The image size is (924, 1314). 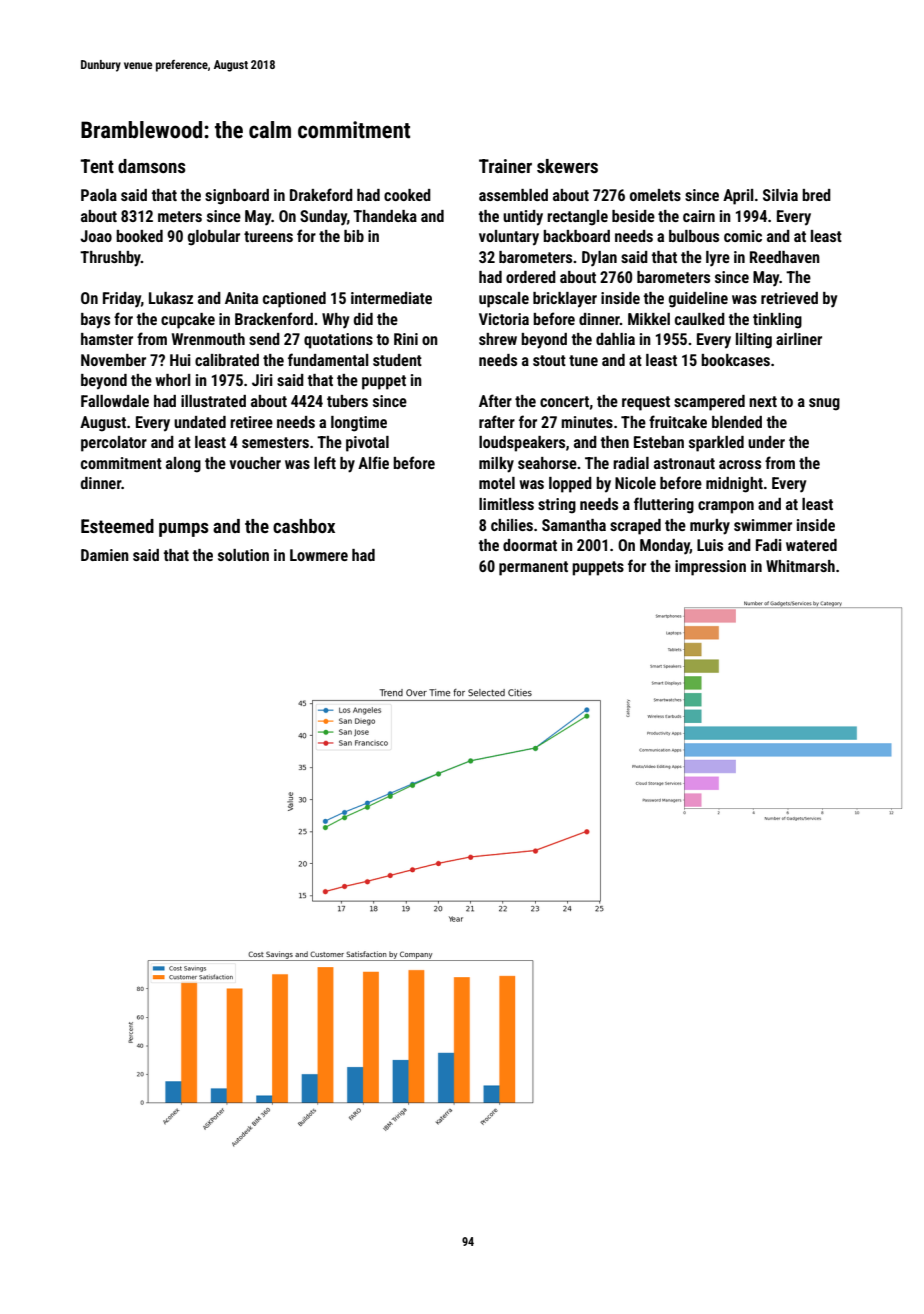 I want to click on beside, so click(x=633, y=216).
